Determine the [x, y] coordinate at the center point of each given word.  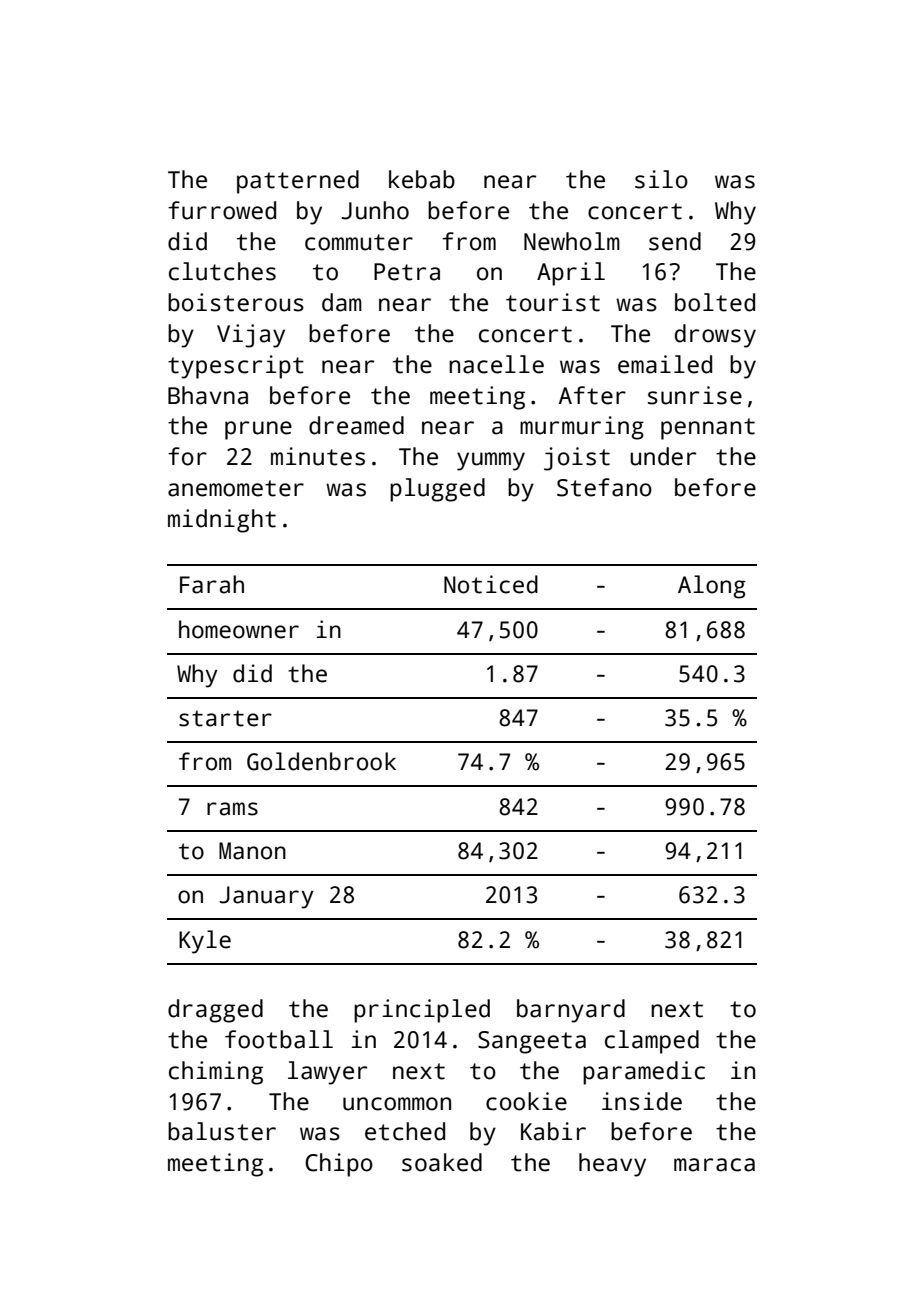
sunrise [695, 395]
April [571, 274]
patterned [298, 182]
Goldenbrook [321, 761]
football [279, 1039]
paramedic [644, 1073]
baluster [222, 1131]
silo [661, 179]
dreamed [356, 425]
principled [422, 1011]
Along [712, 587]
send [675, 241]
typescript [236, 367]
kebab [422, 179]
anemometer [236, 488]
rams [232, 809]
